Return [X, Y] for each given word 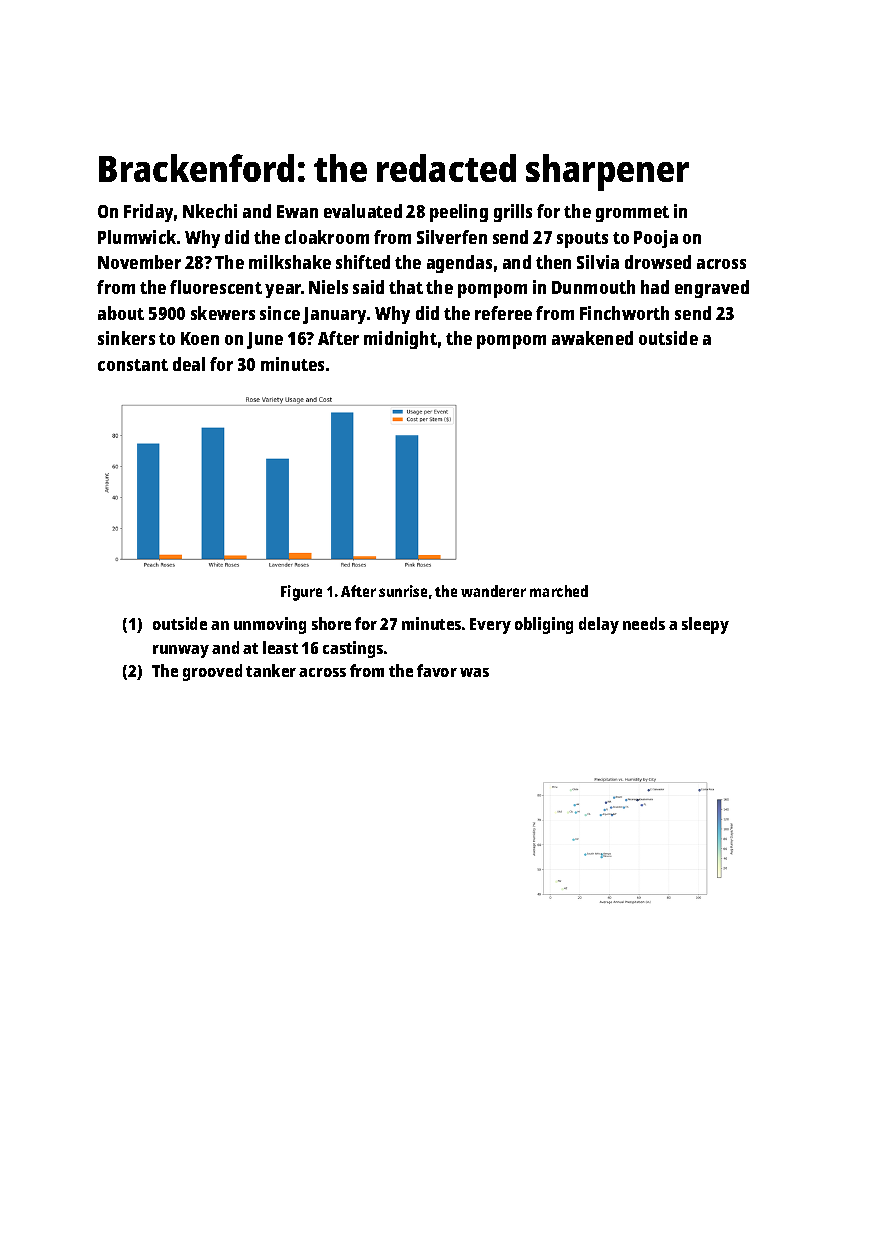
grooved [212, 672]
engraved [712, 289]
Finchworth [624, 313]
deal [189, 364]
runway [181, 651]
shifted [363, 262]
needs [644, 623]
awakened [592, 338]
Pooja [656, 239]
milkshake [290, 262]
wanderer [493, 591]
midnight [400, 340]
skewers [223, 313]
